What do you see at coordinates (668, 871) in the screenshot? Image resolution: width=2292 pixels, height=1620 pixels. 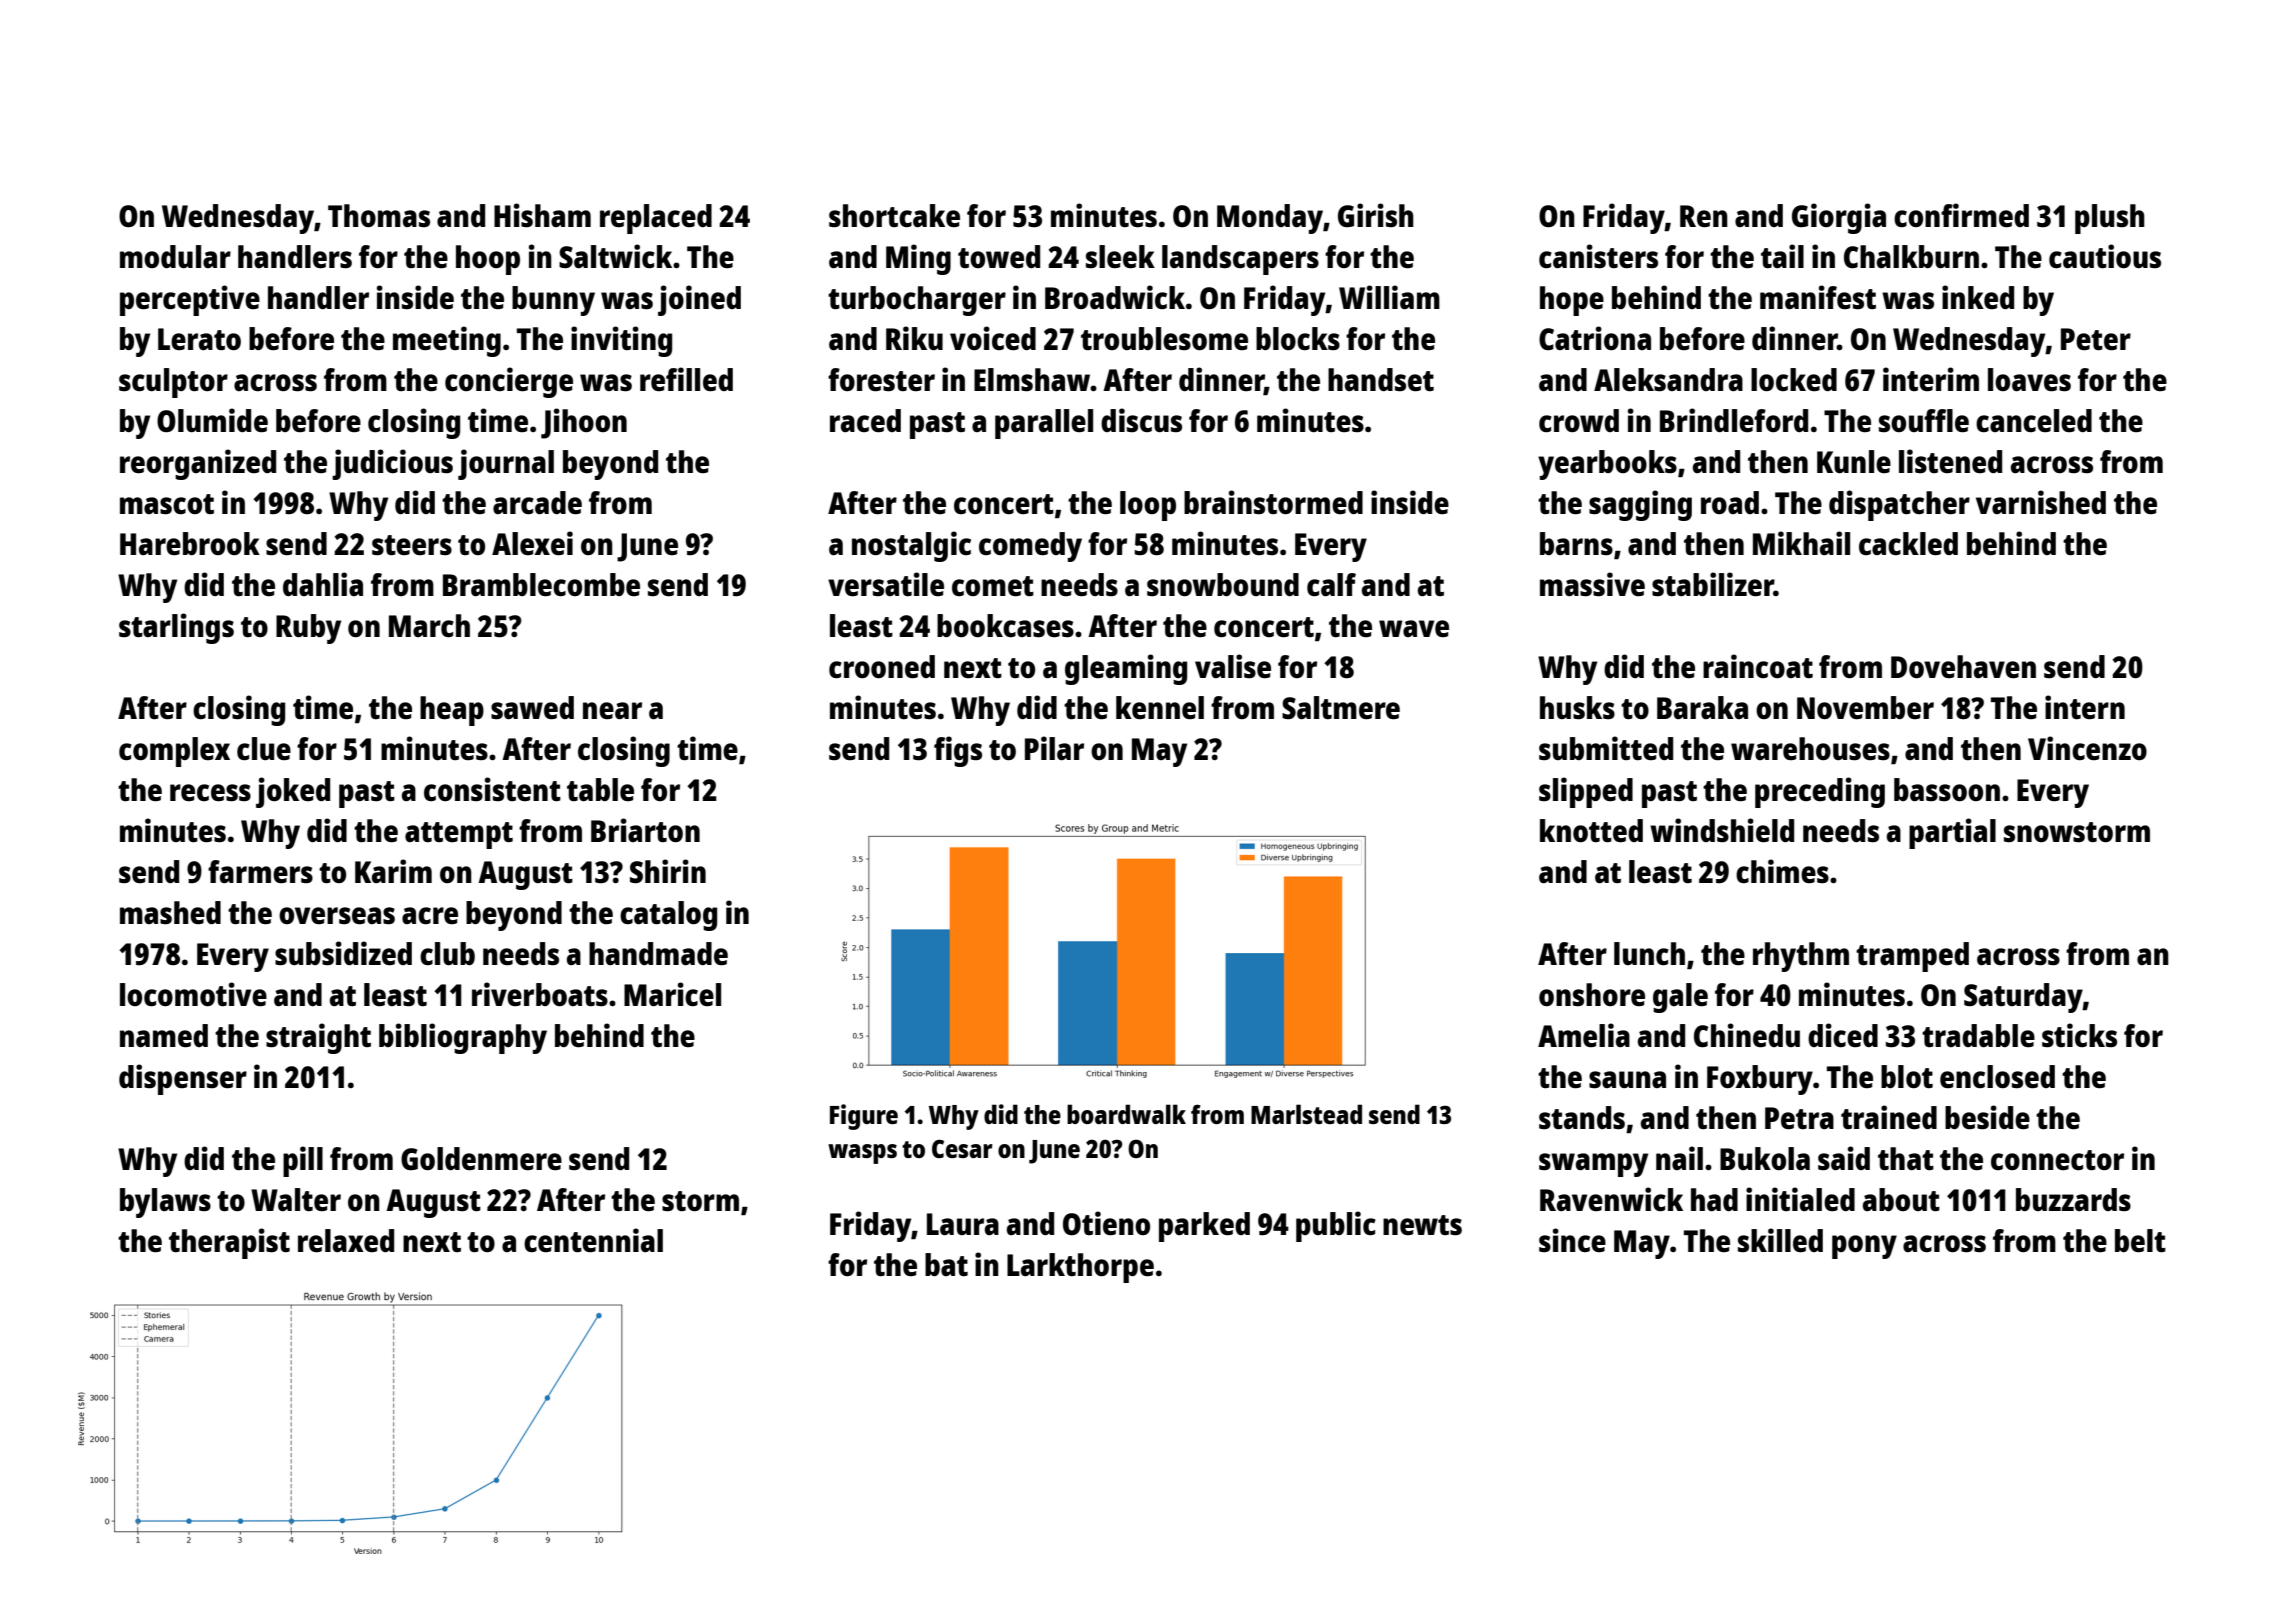 I see `Shirin` at bounding box center [668, 871].
